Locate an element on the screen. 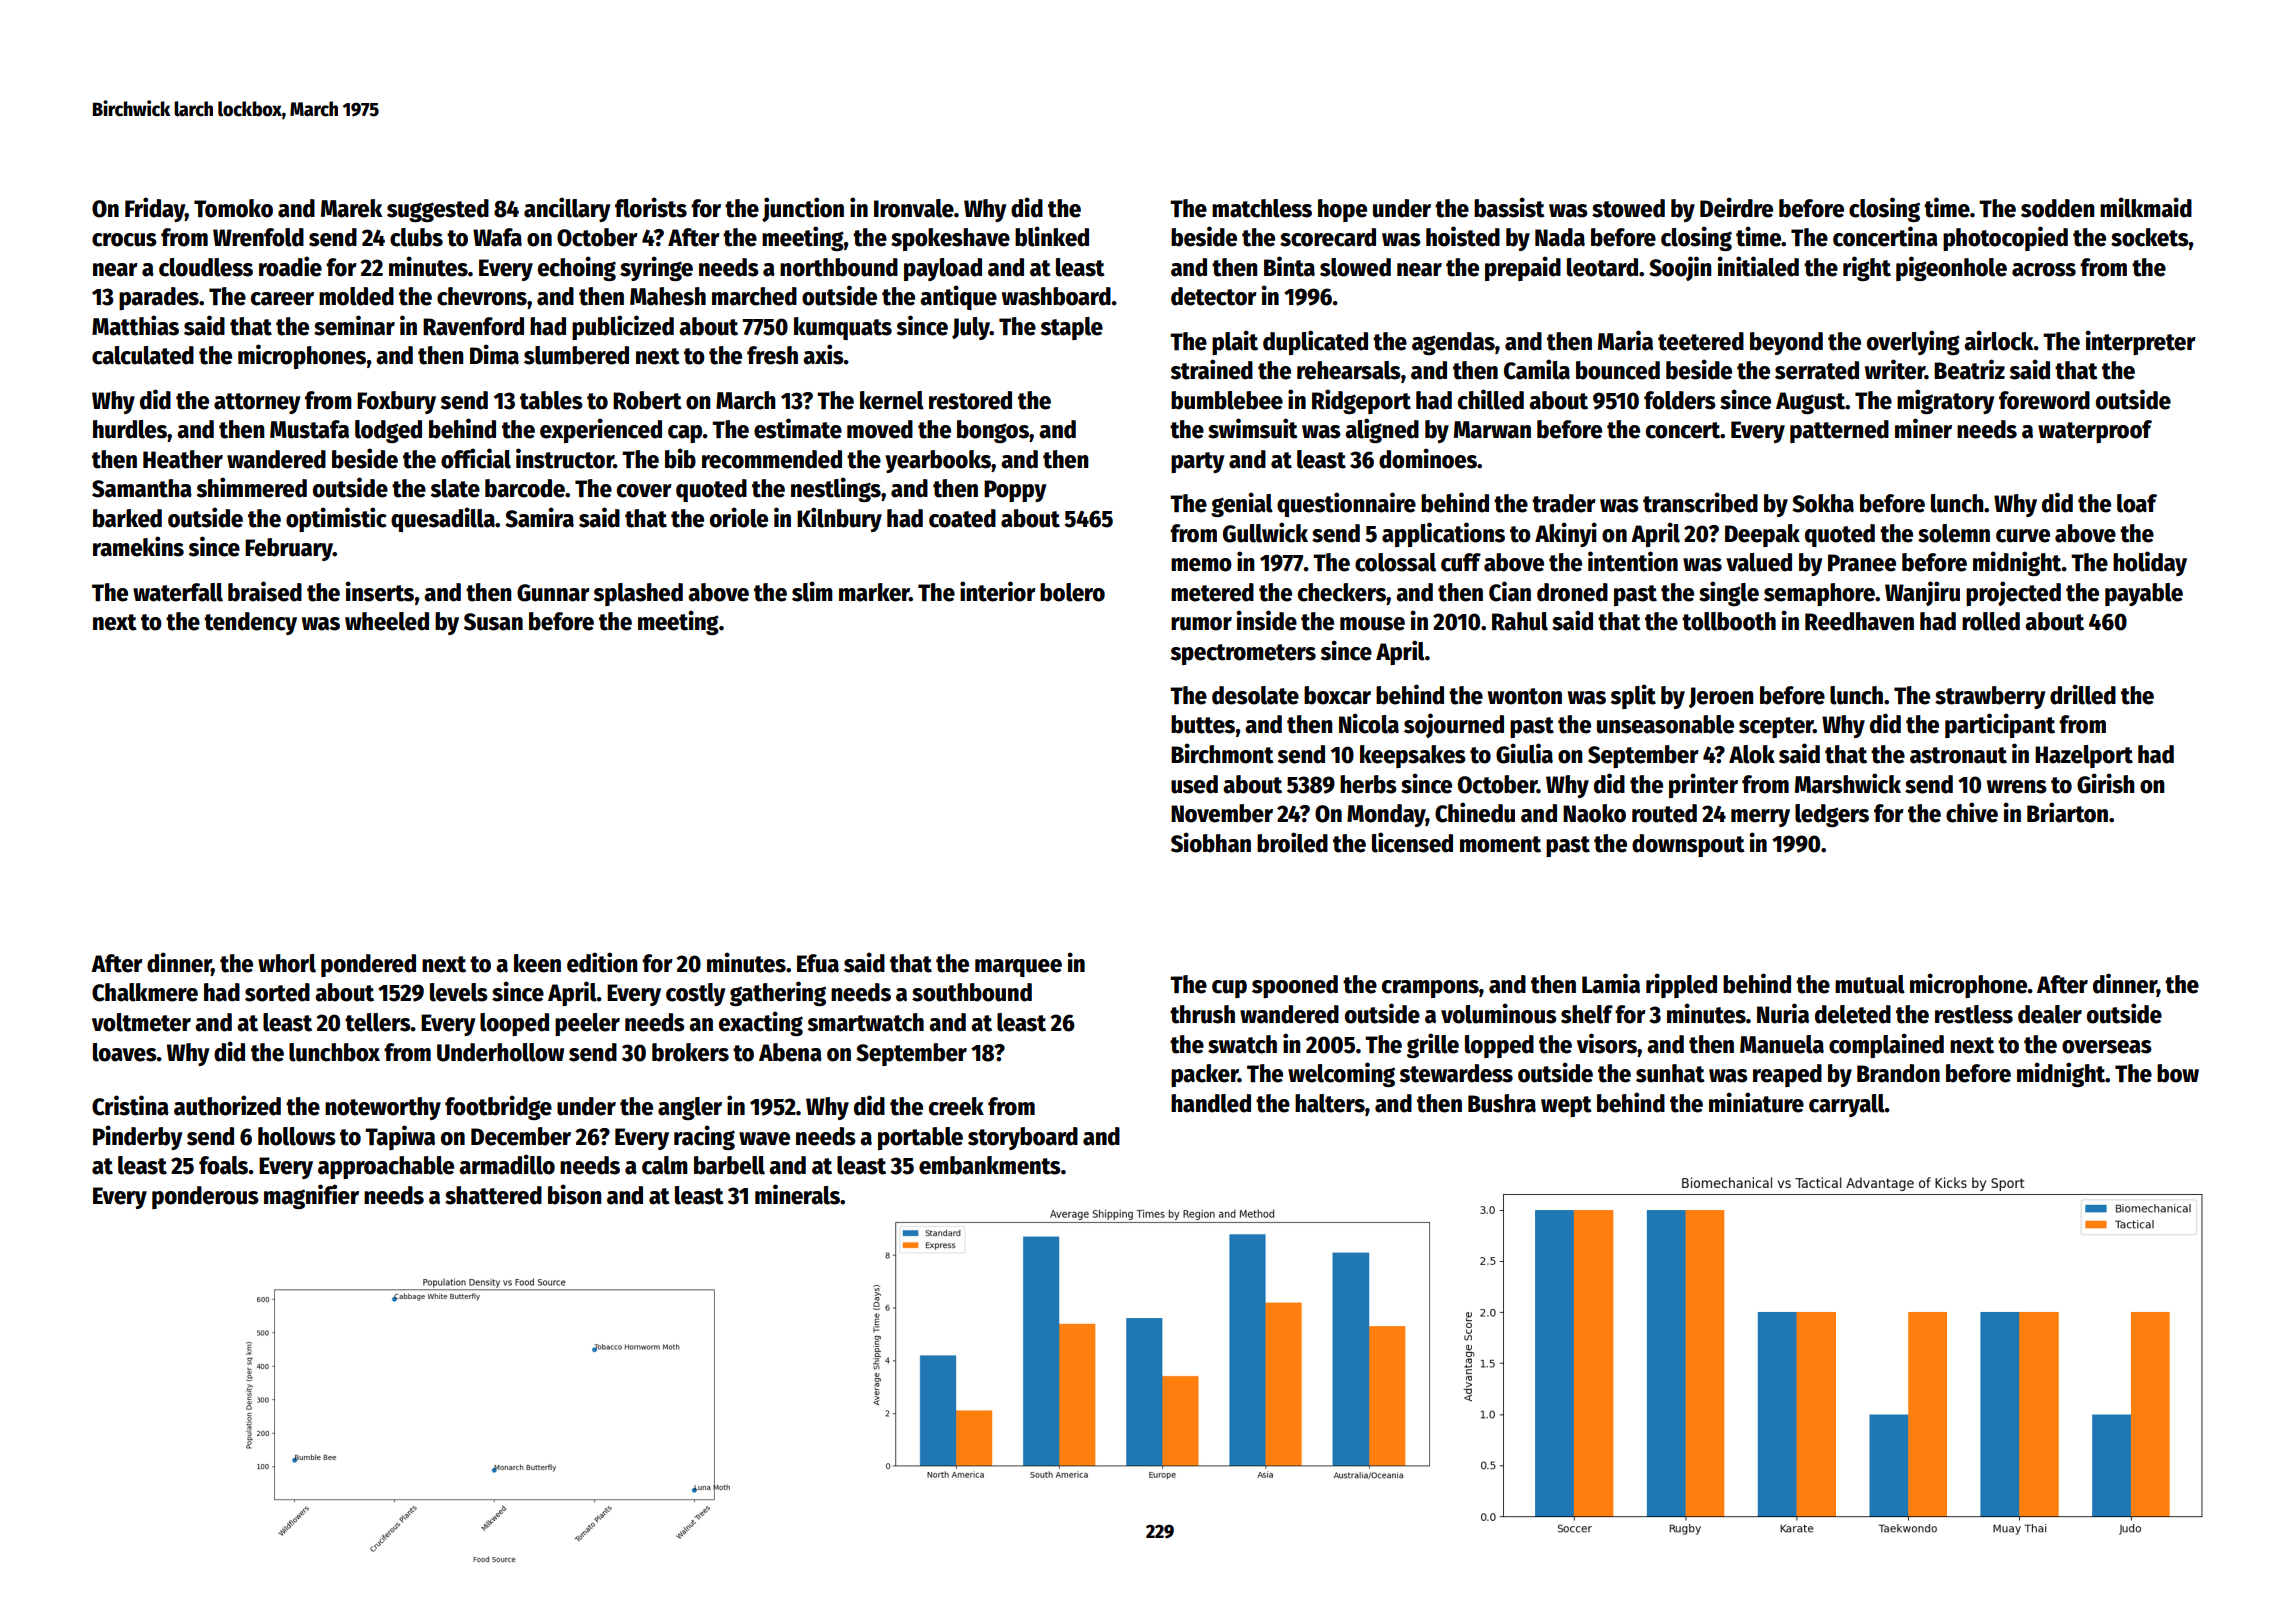  holiday is located at coordinates (2150, 563).
